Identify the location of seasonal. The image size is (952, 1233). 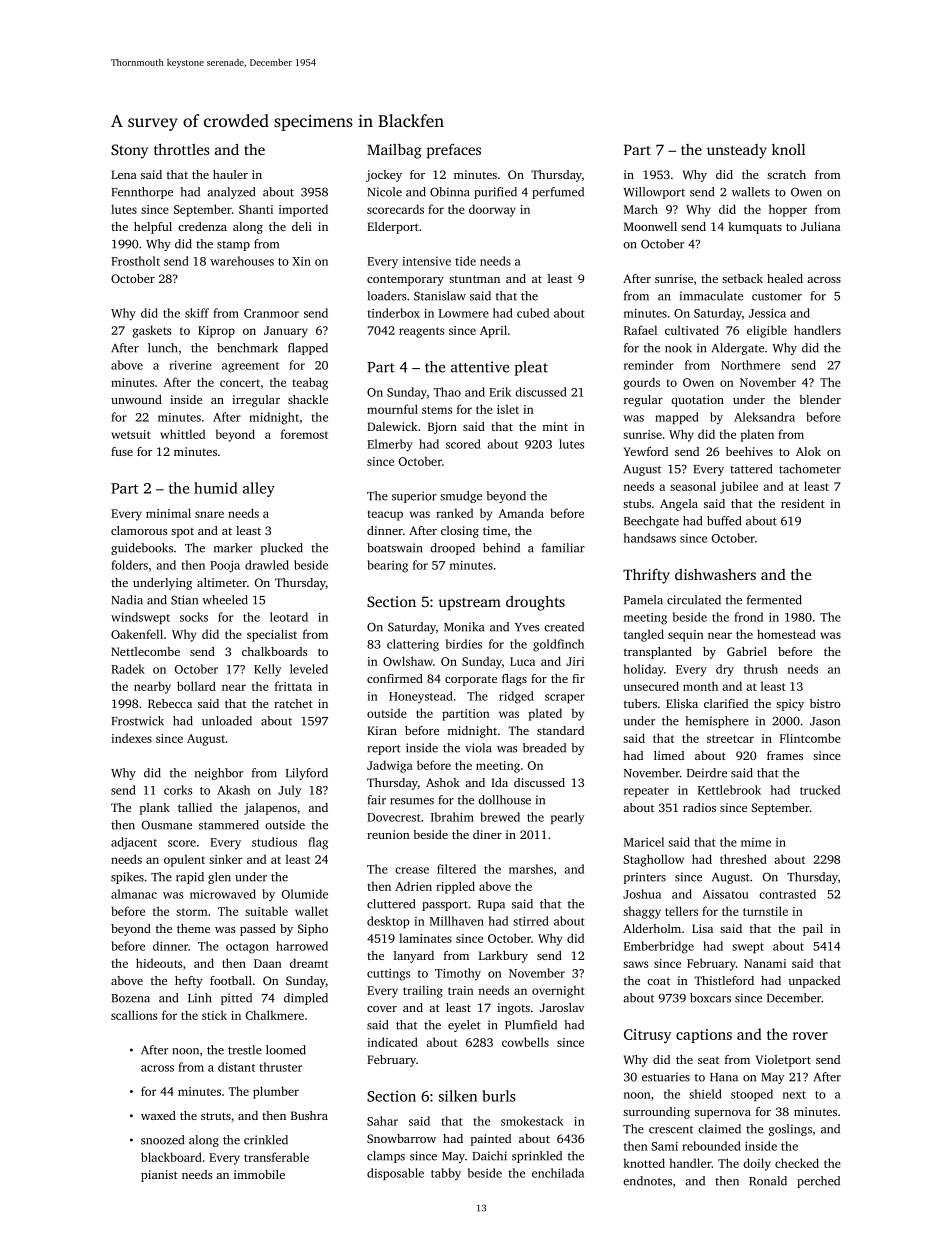
(693, 486).
